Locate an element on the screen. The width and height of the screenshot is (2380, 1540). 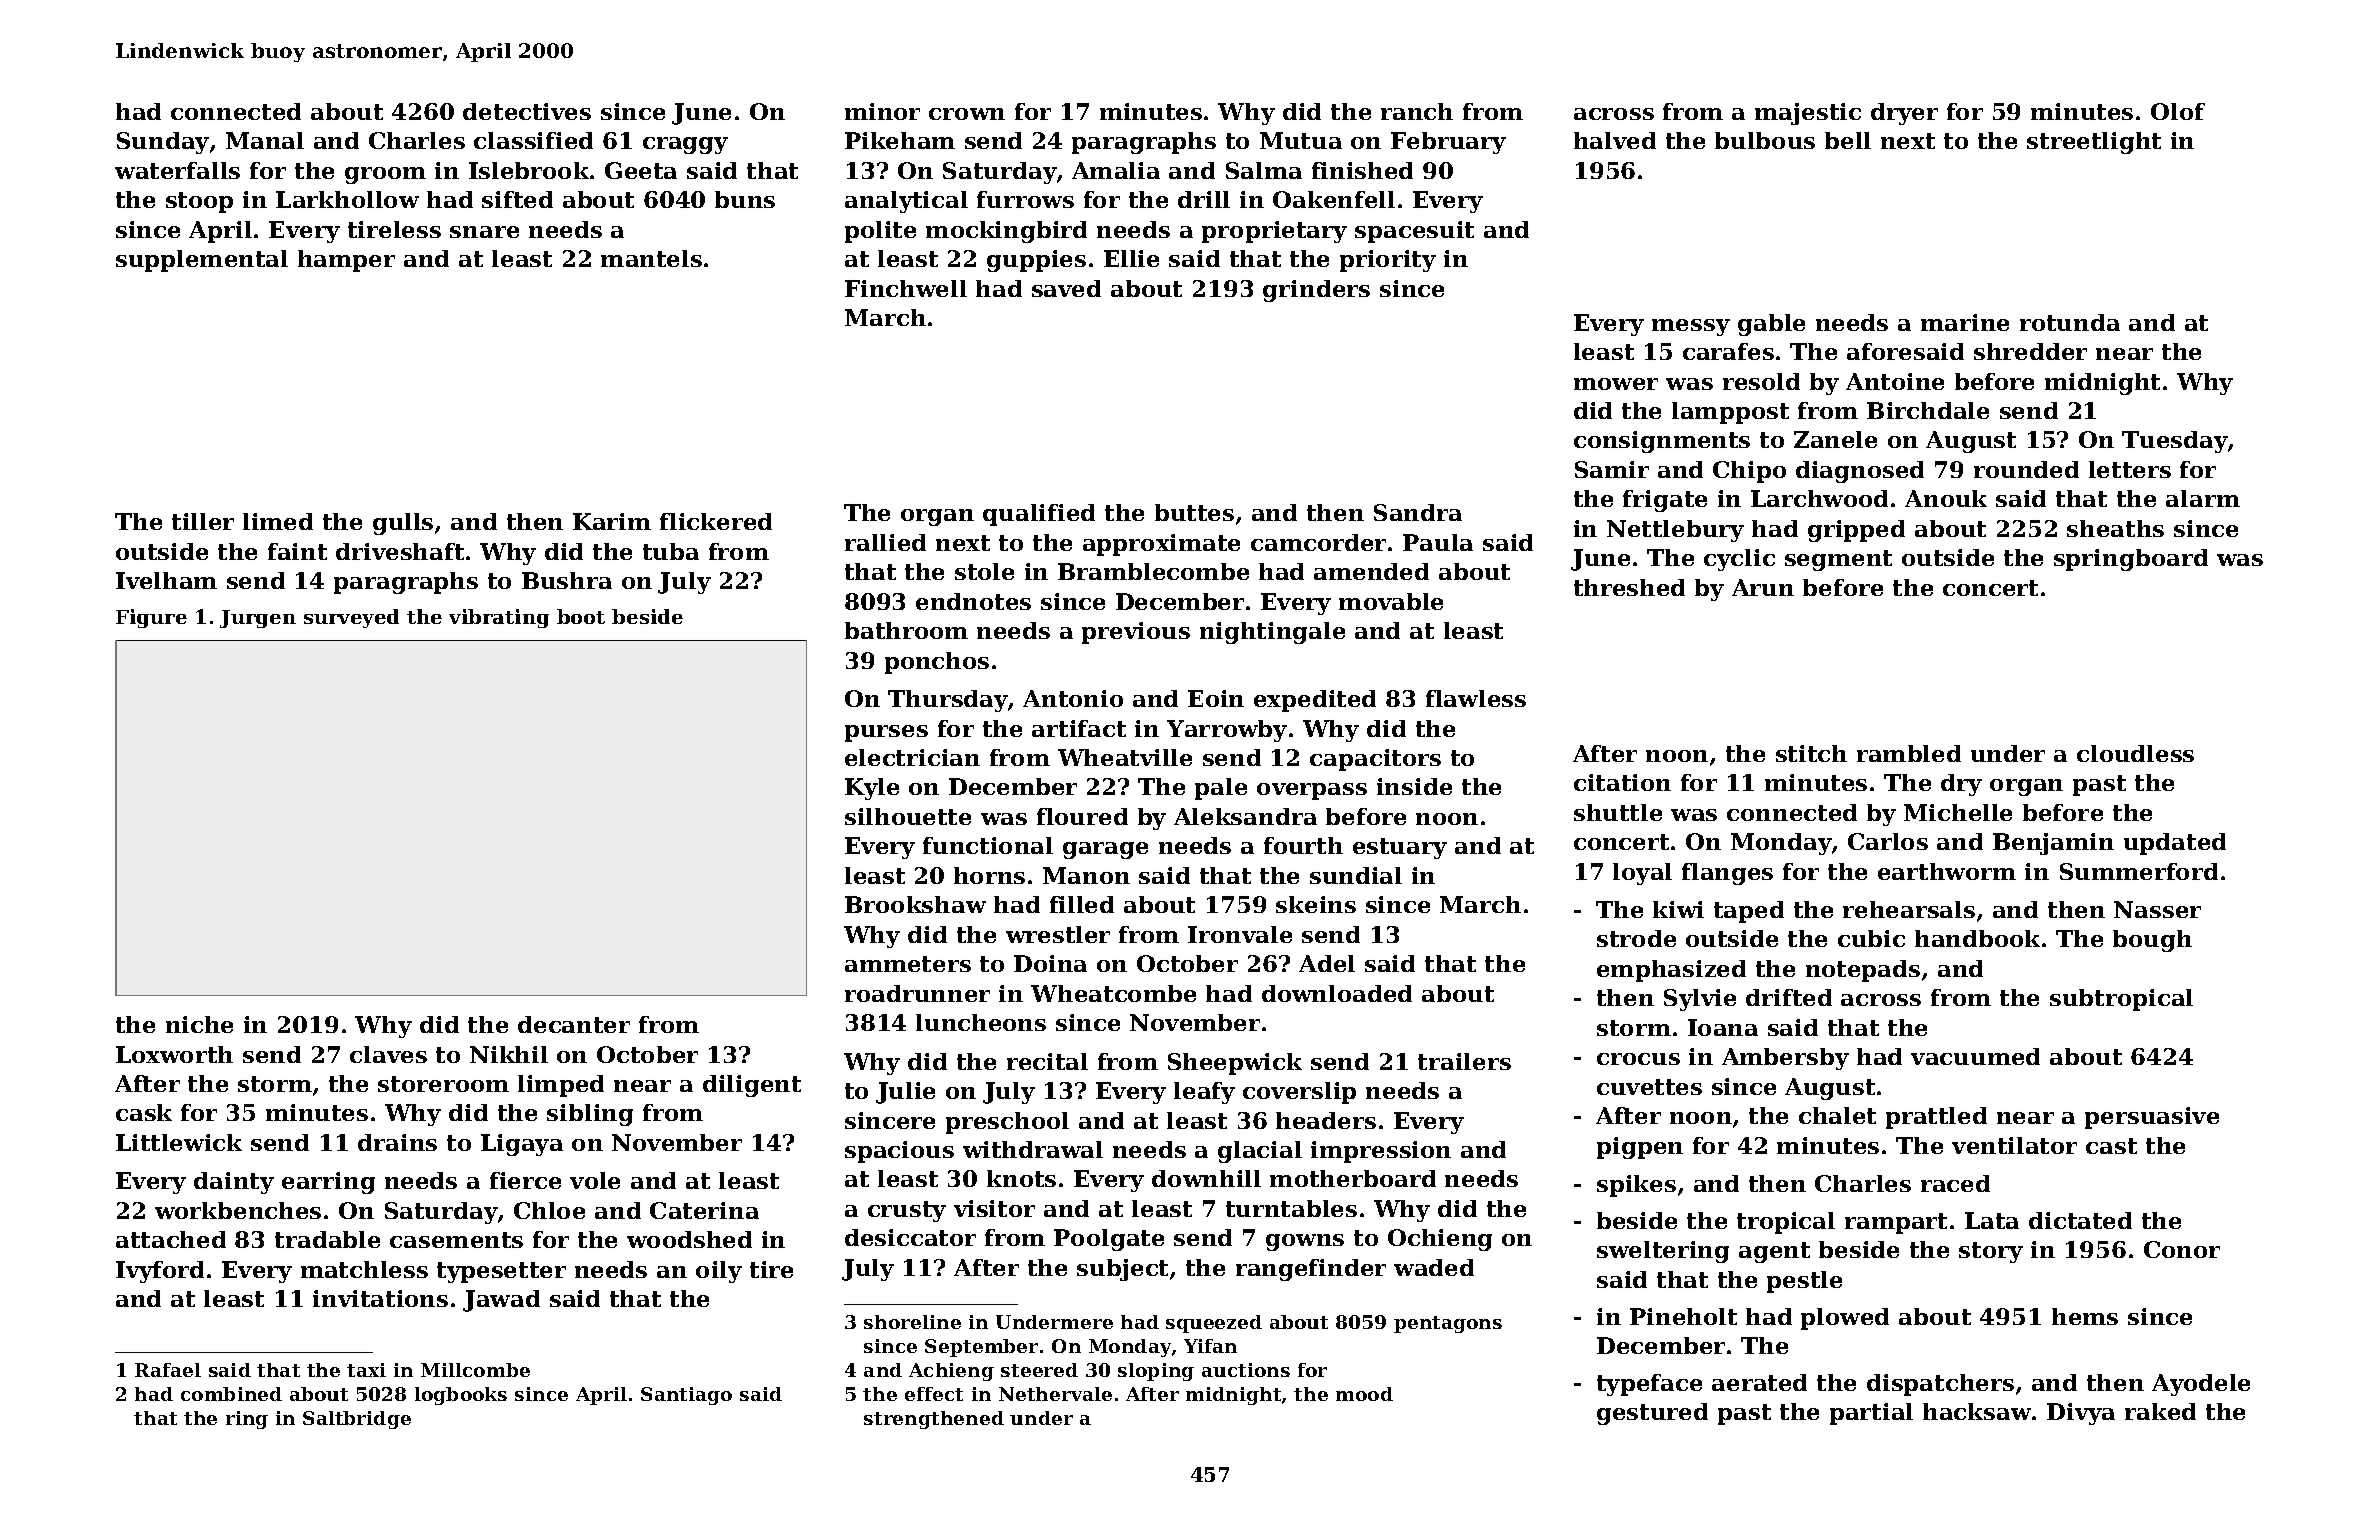
majestic is located at coordinates (1808, 114).
